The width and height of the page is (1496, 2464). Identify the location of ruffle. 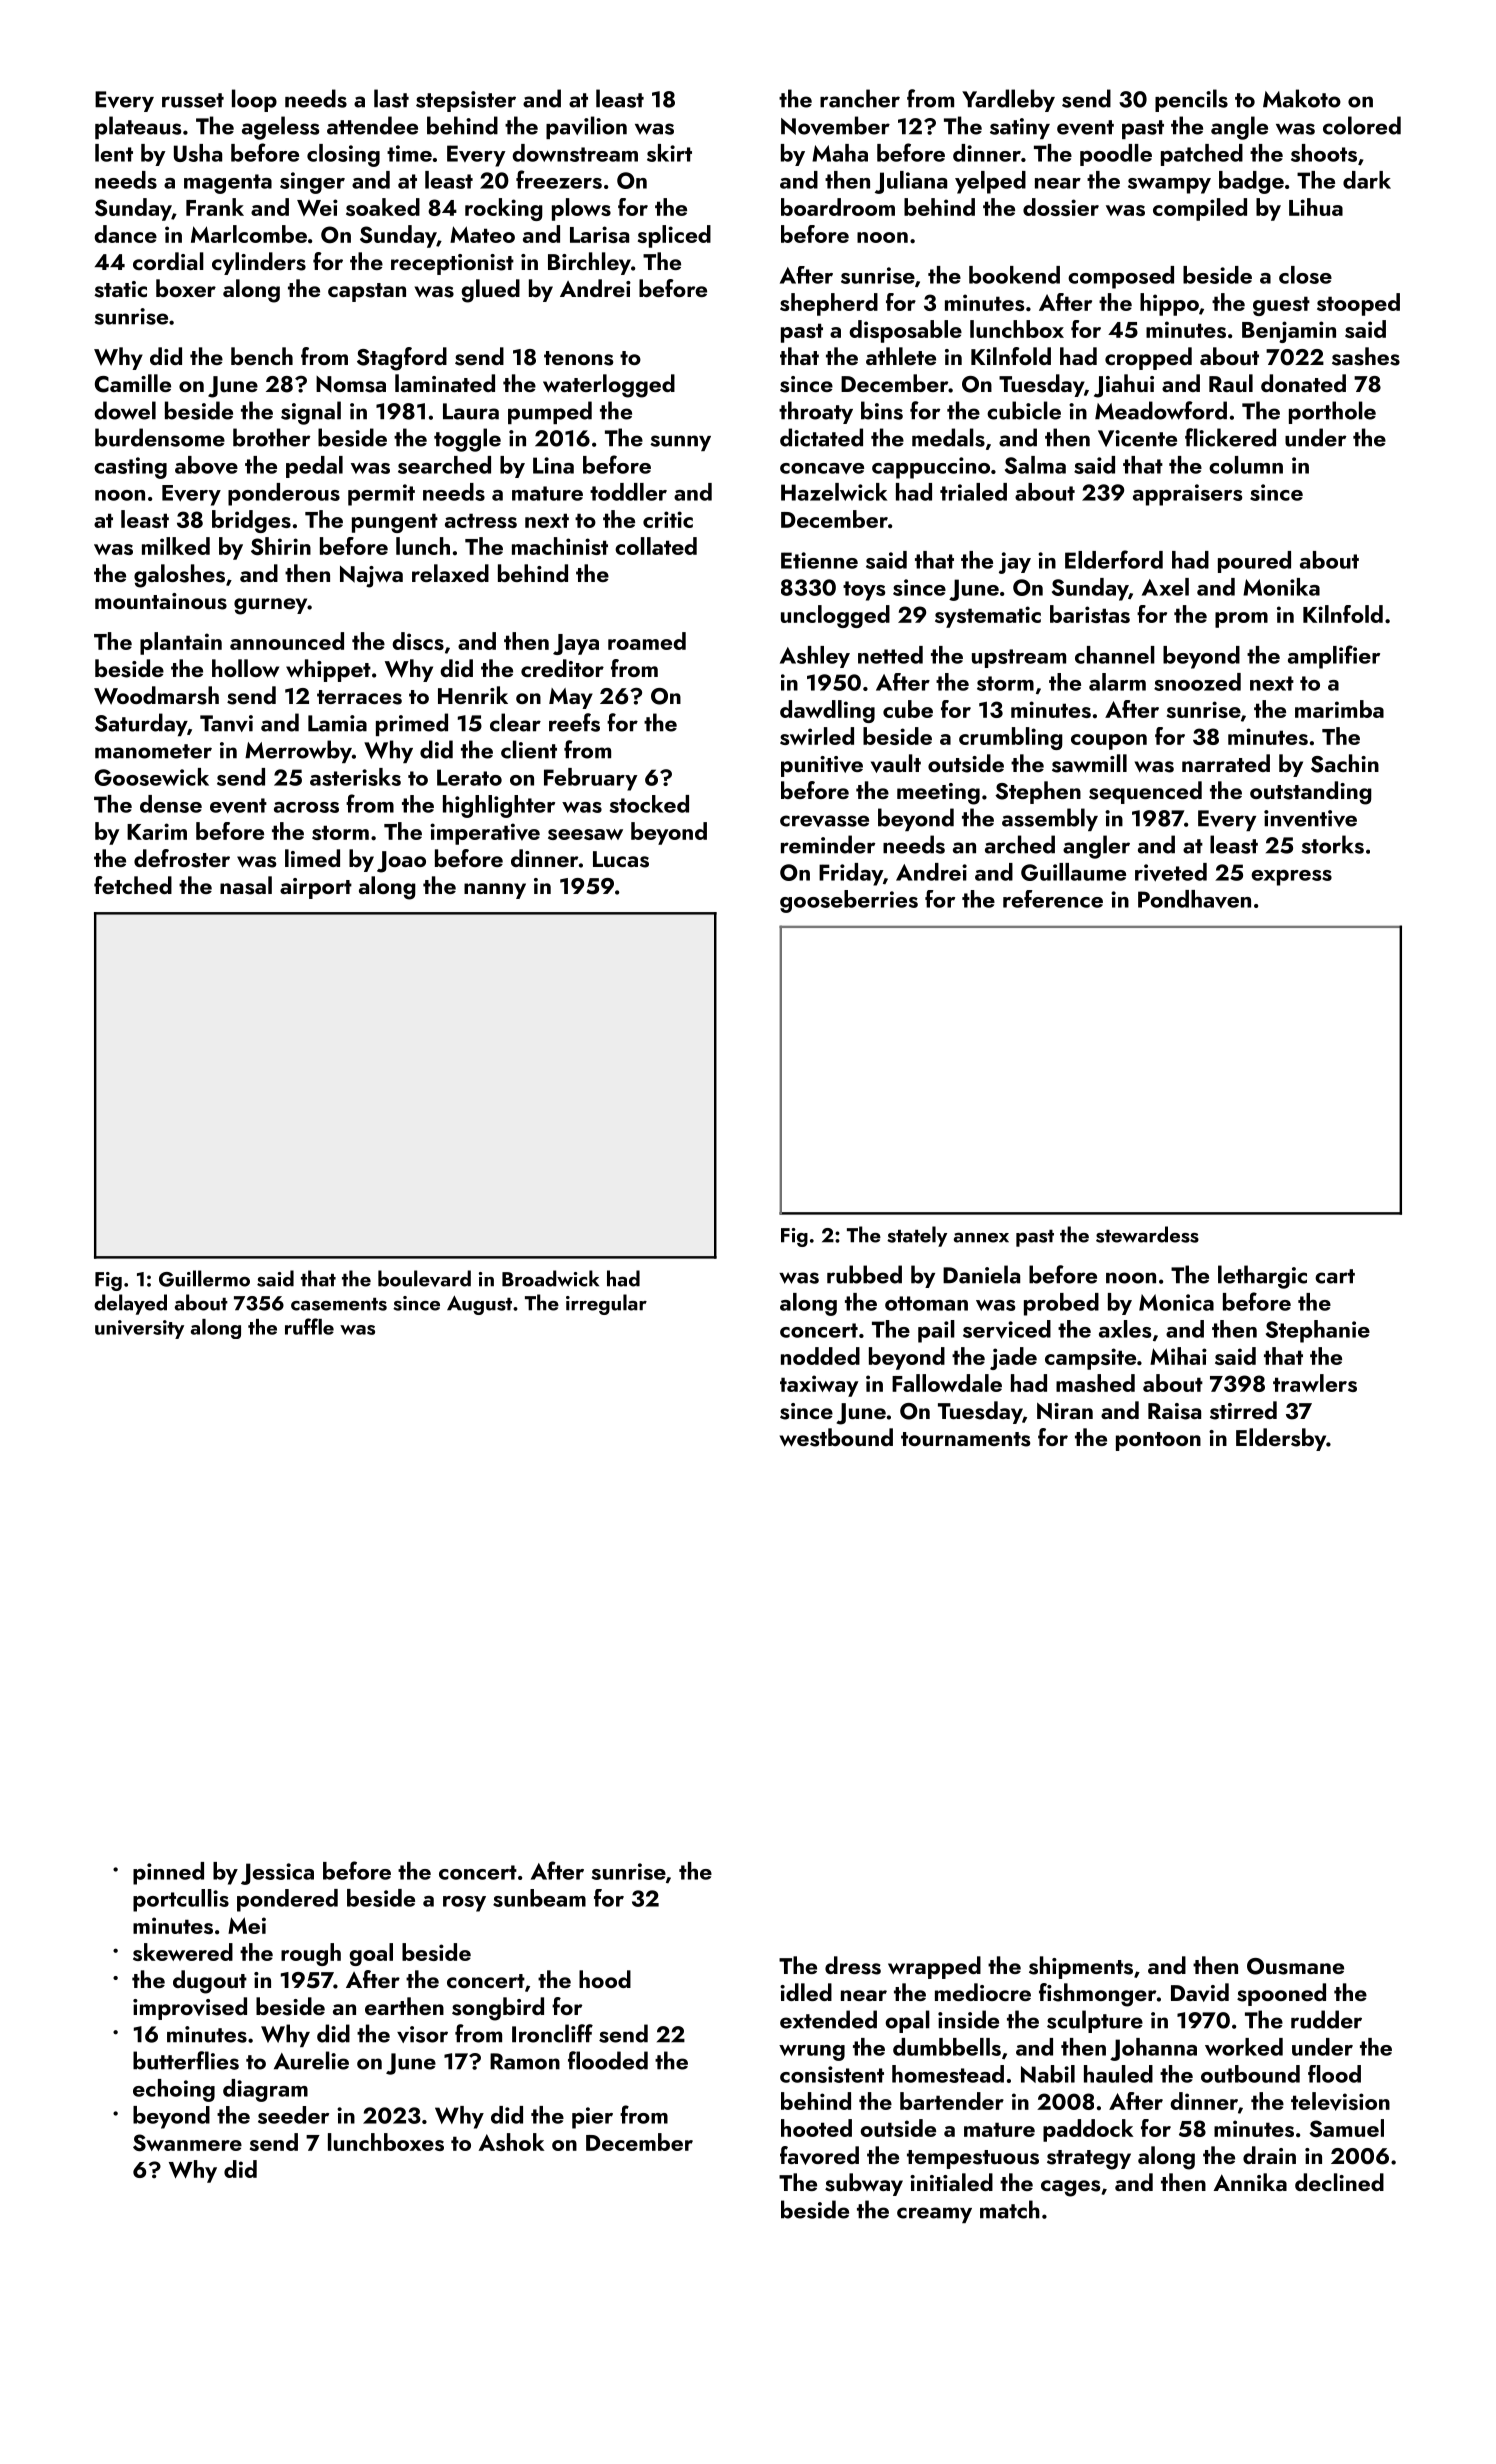
(309, 1326).
